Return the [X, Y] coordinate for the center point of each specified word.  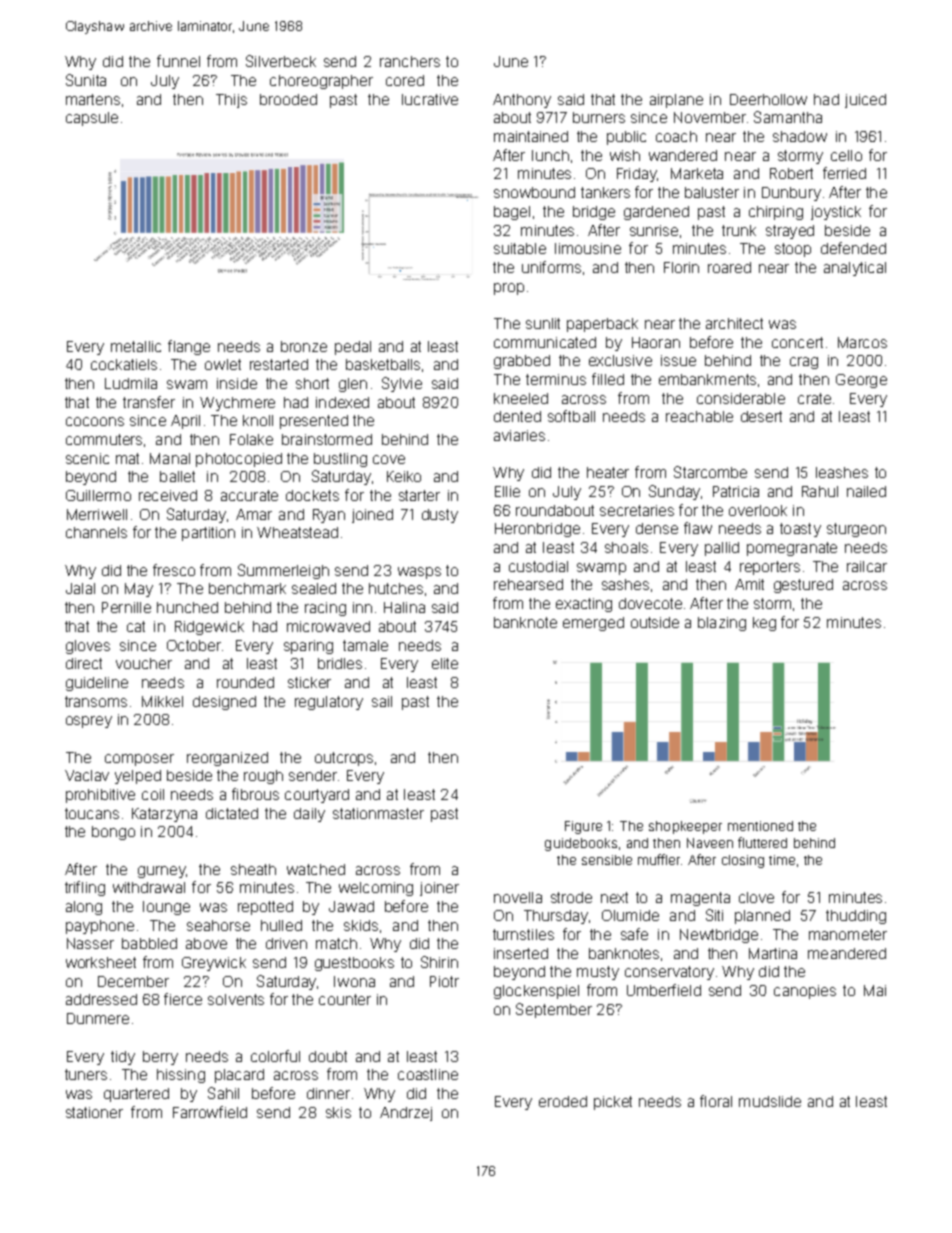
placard [239, 1076]
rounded [245, 682]
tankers [605, 192]
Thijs [231, 101]
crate [814, 398]
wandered [683, 155]
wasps [419, 573]
